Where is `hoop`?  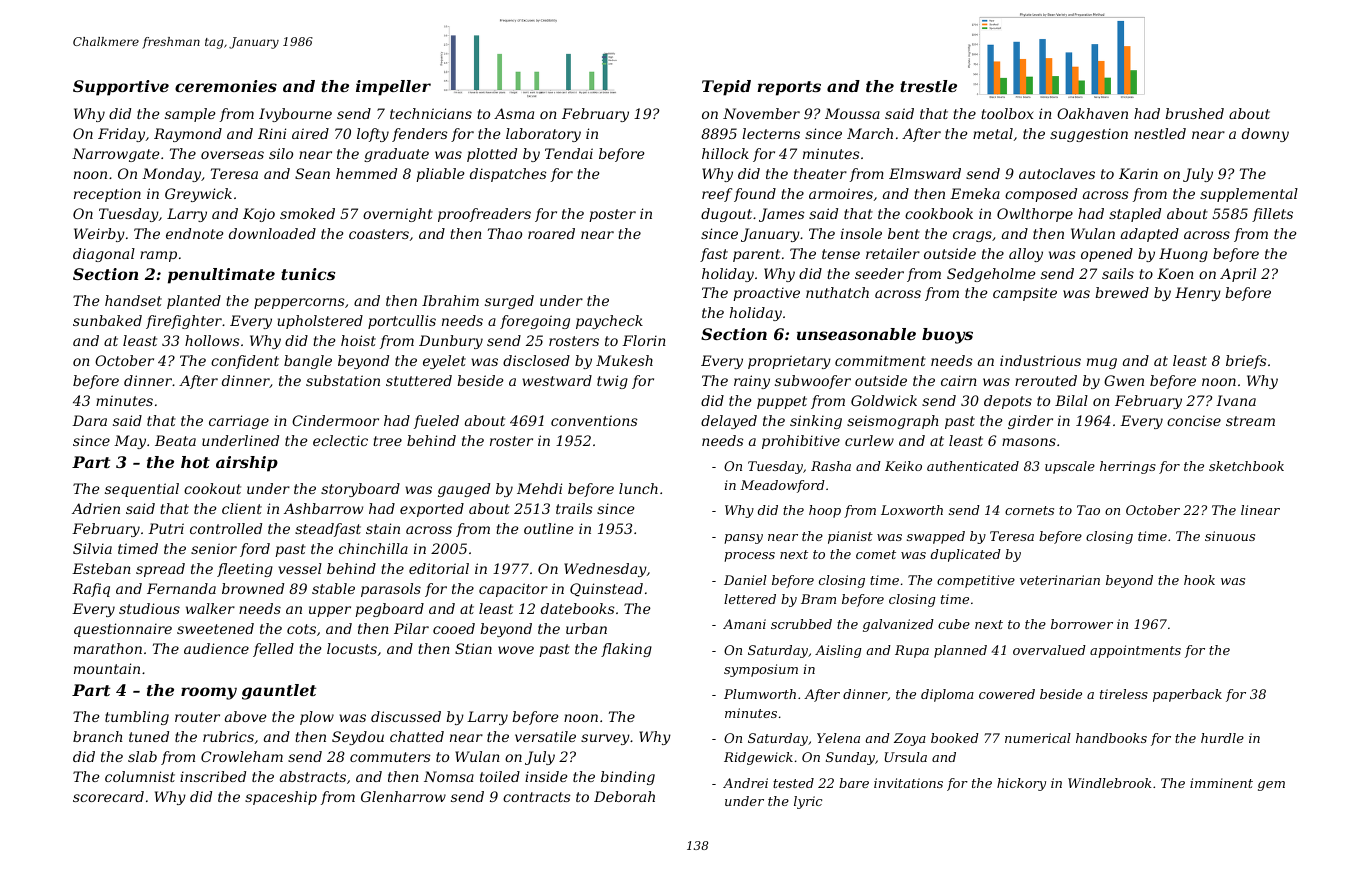
hoop is located at coordinates (825, 511).
